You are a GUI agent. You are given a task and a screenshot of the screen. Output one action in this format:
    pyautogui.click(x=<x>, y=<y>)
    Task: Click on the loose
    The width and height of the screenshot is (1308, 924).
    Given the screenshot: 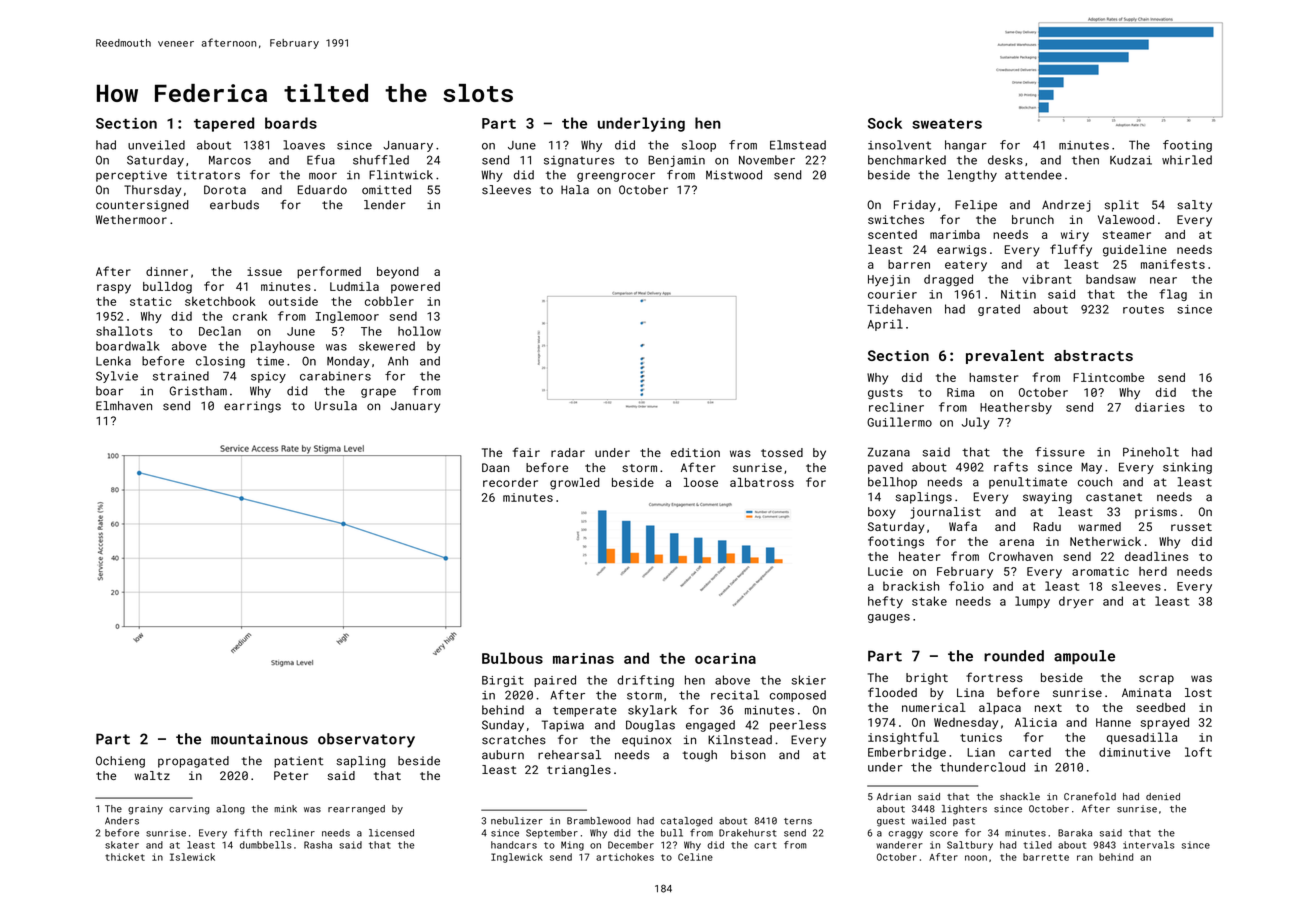 What is the action you would take?
    pyautogui.click(x=701, y=482)
